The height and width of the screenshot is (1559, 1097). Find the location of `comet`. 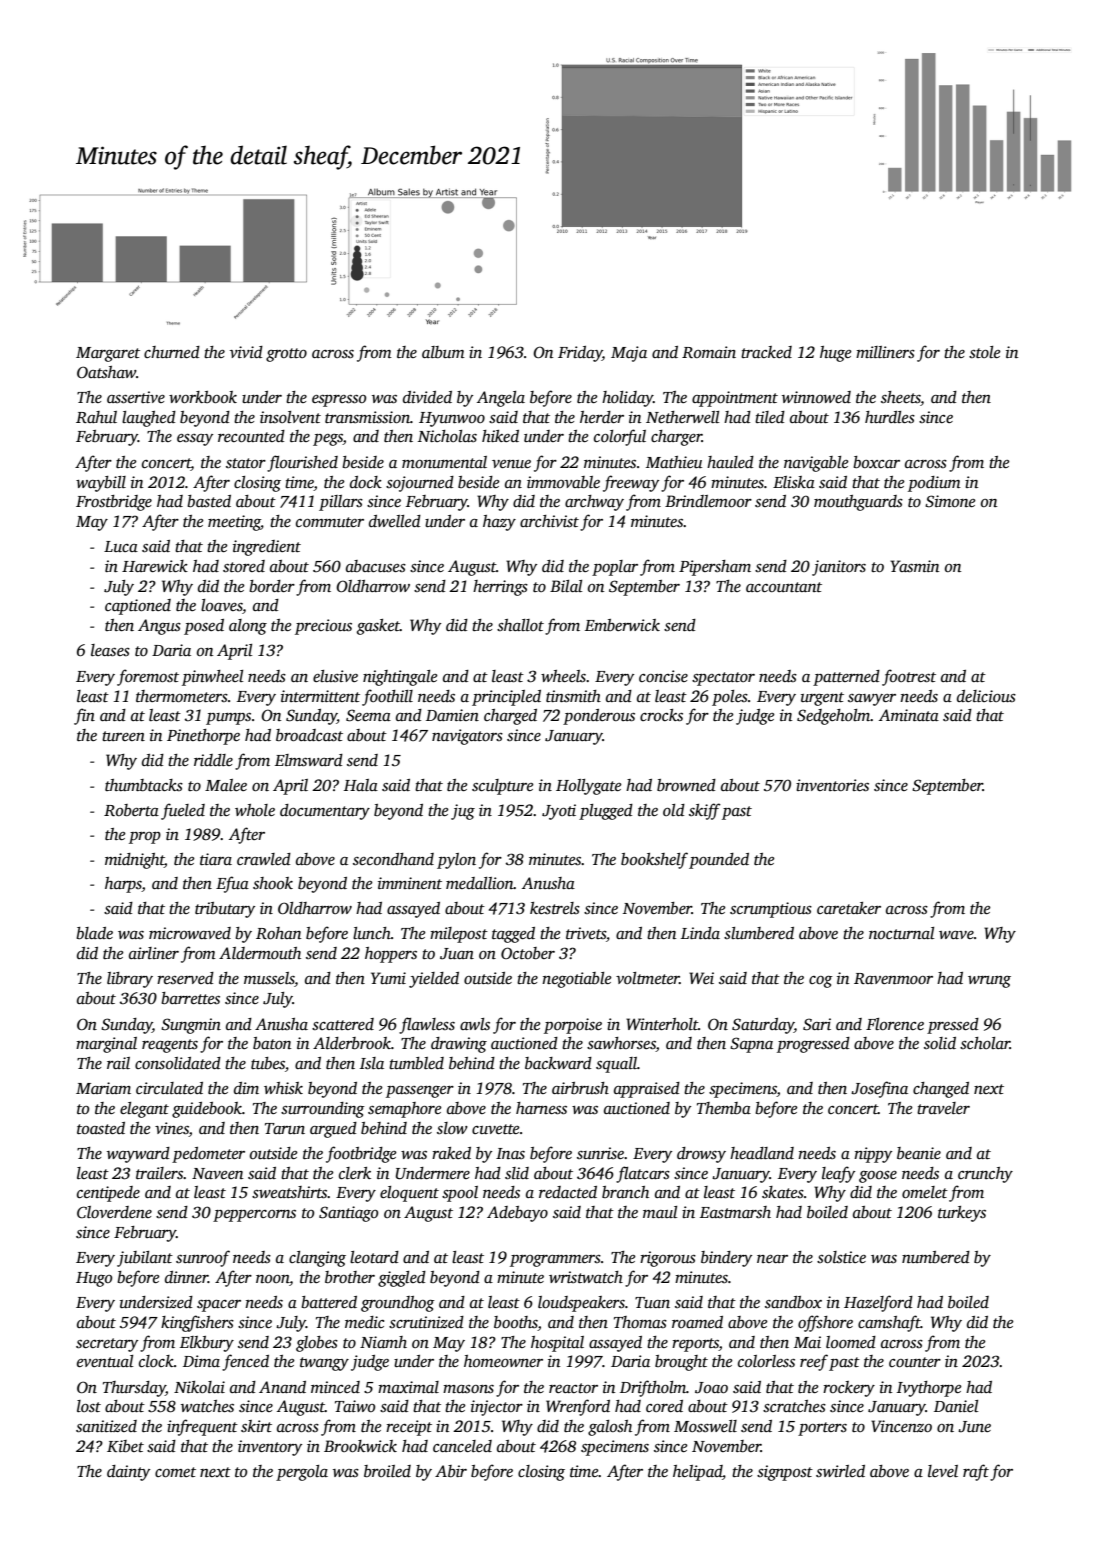

comet is located at coordinates (175, 1472).
